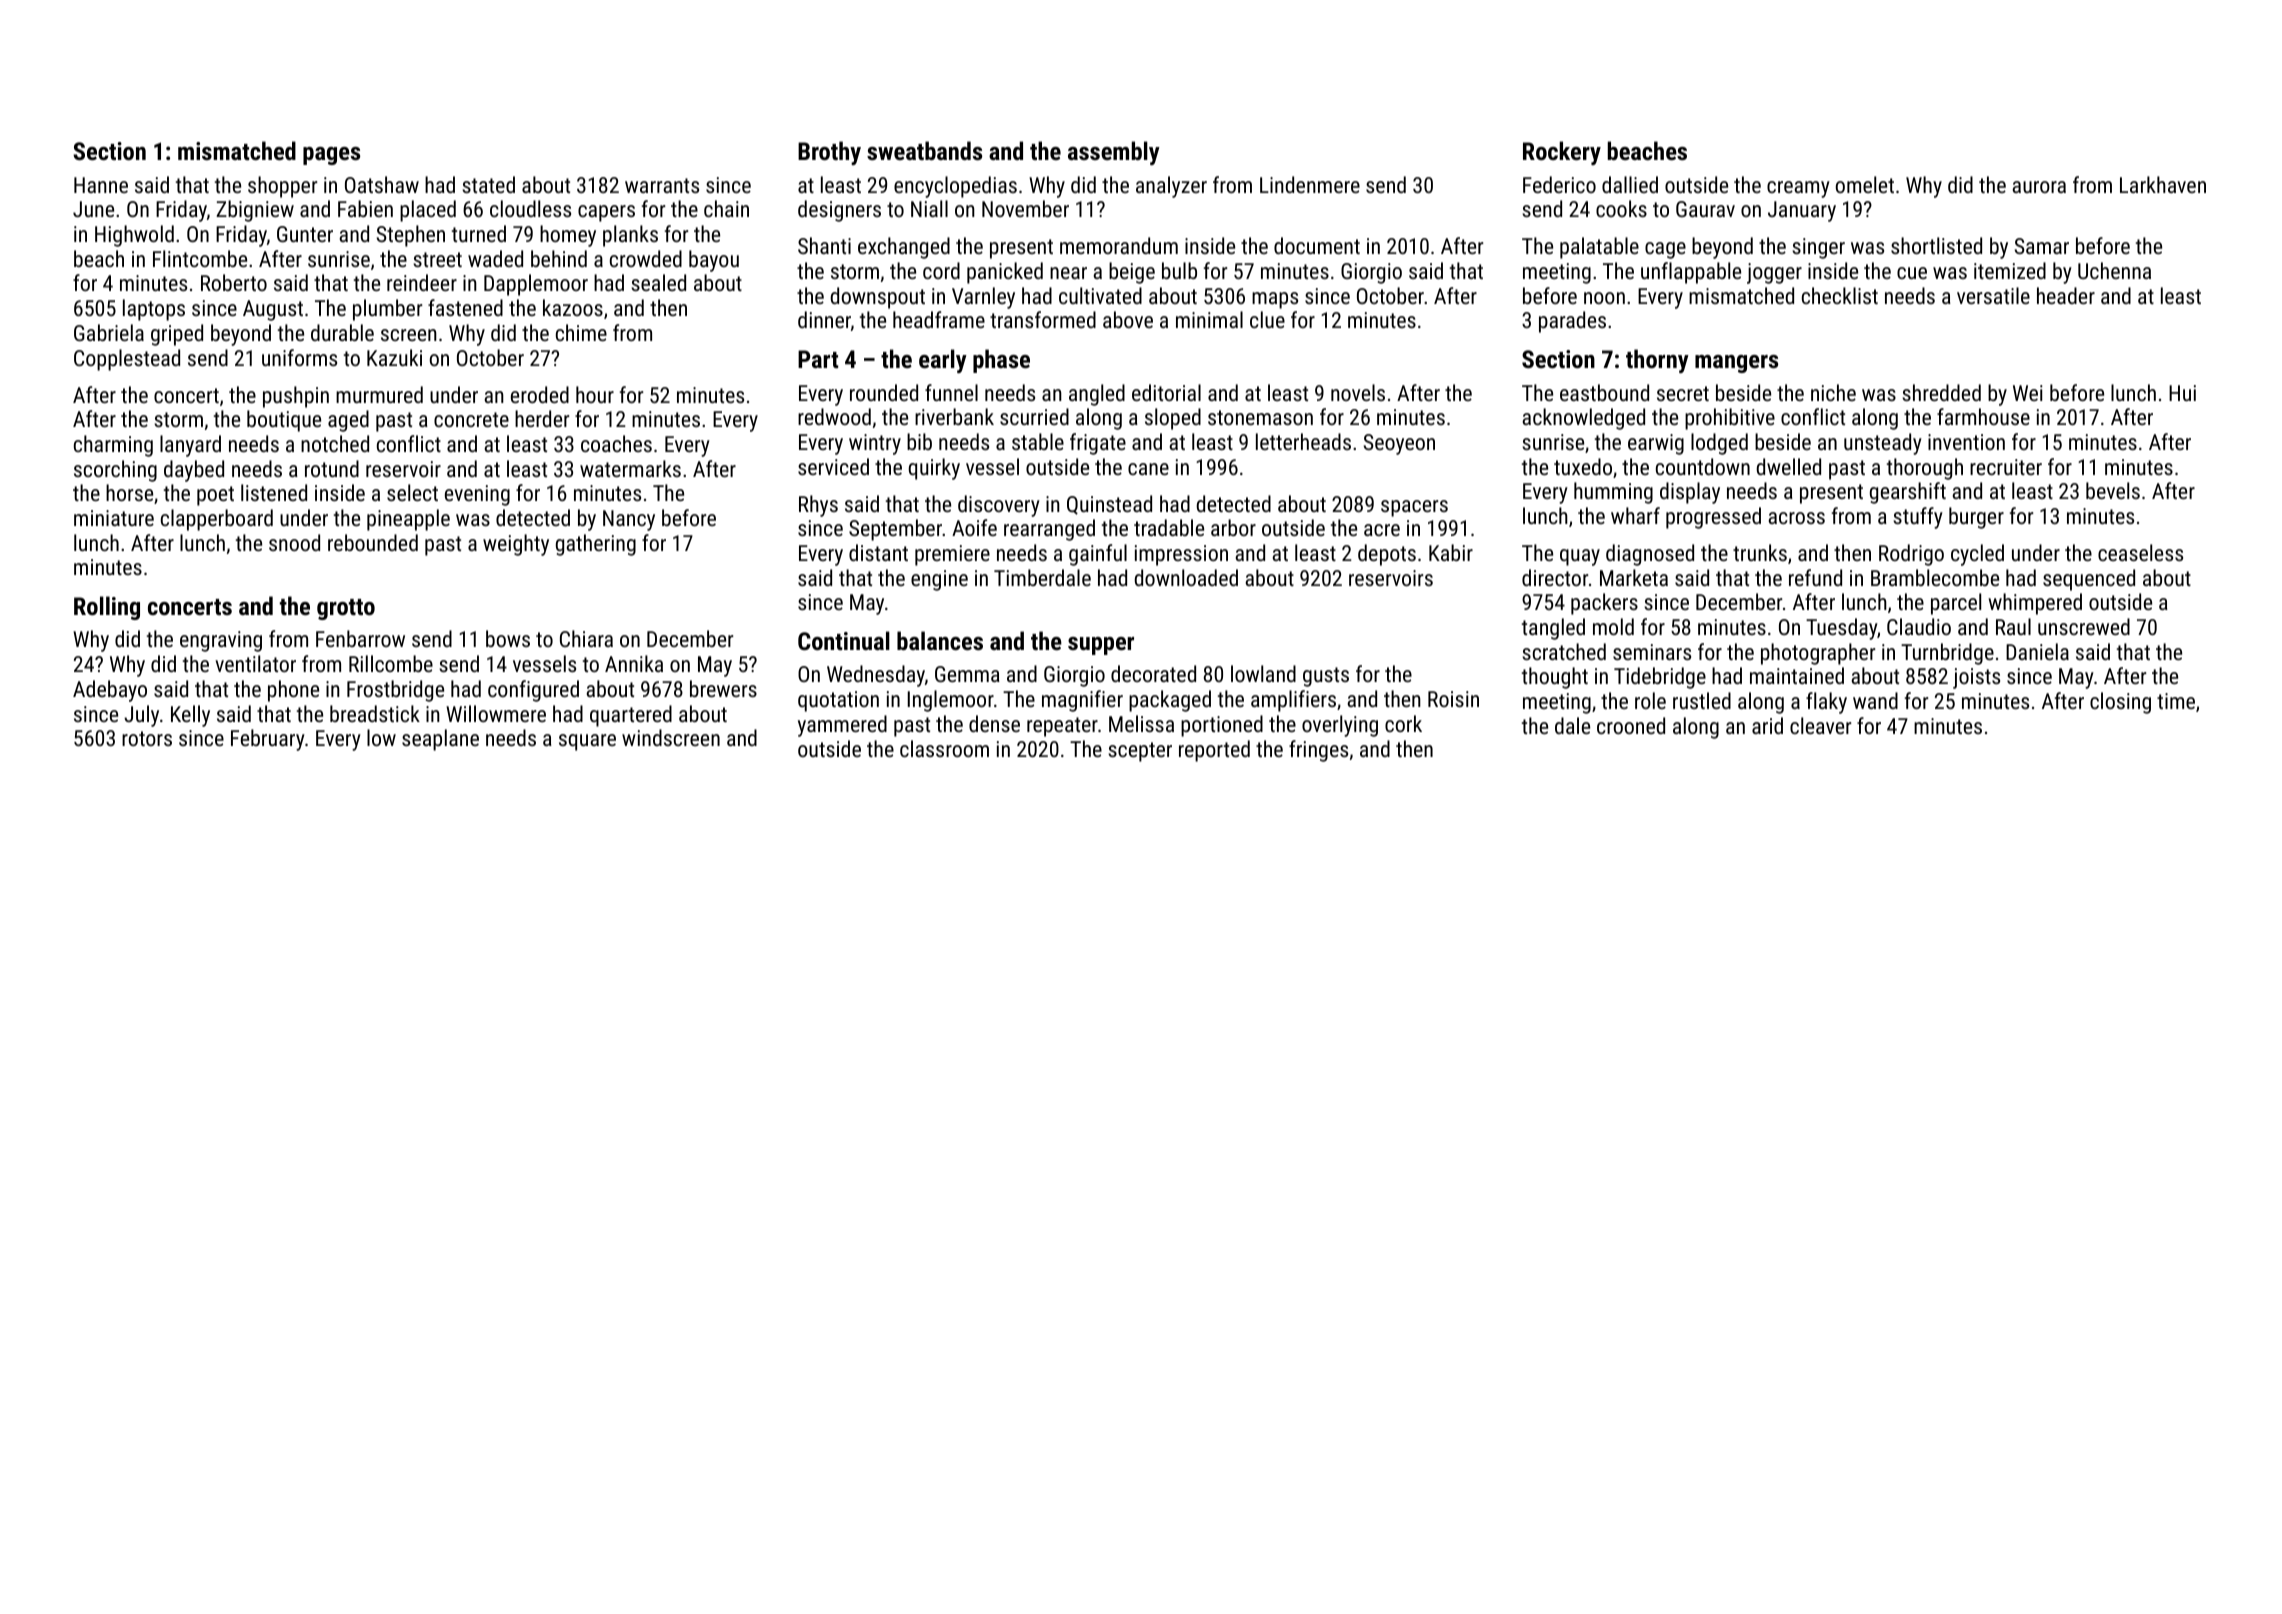 The width and height of the page is (2282, 1614). What do you see at coordinates (2006, 467) in the page?
I see `recruiter` at bounding box center [2006, 467].
